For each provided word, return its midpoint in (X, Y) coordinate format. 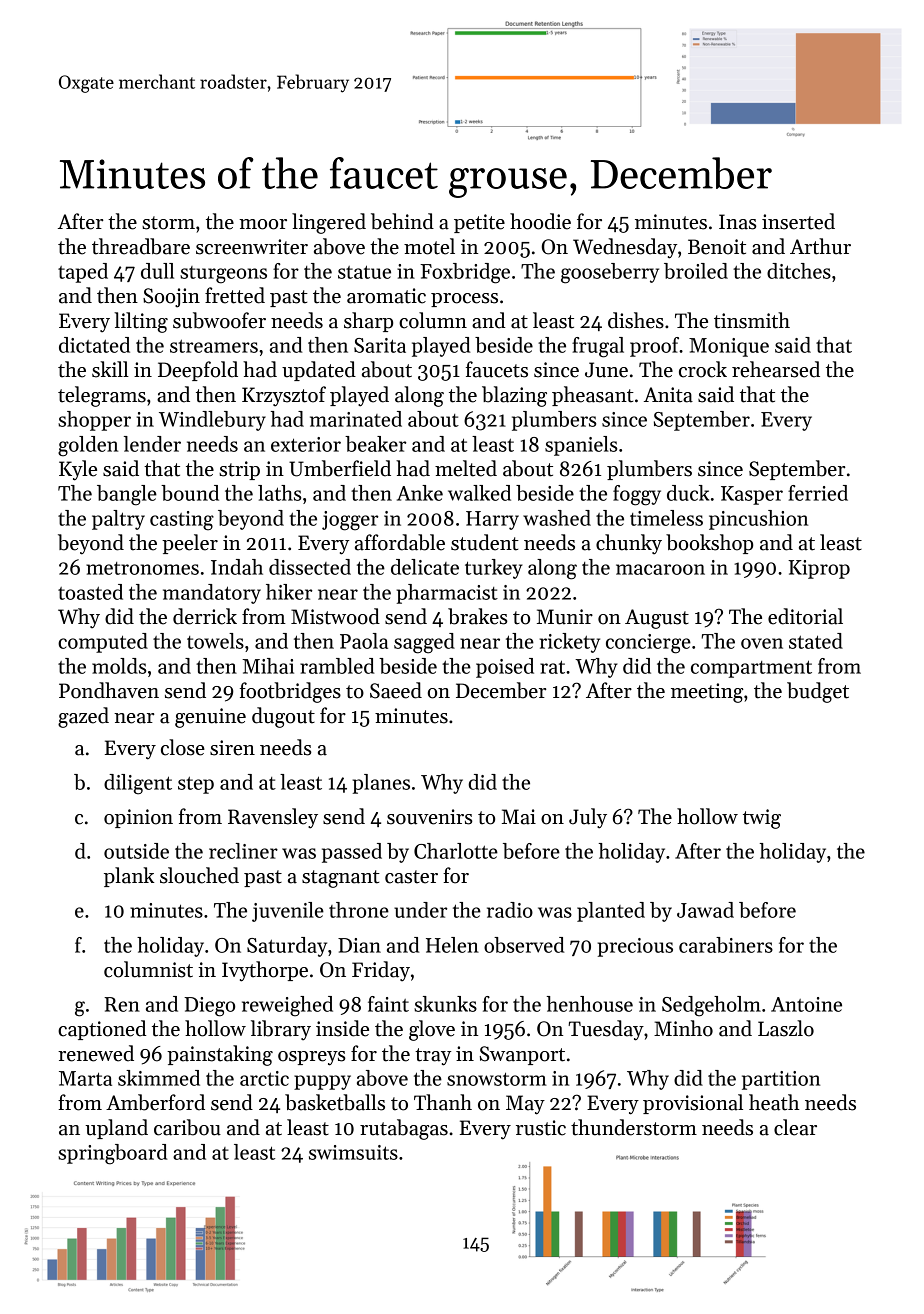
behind (402, 221)
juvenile (288, 912)
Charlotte (456, 851)
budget (818, 692)
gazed (83, 717)
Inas (738, 222)
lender (152, 444)
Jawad (705, 910)
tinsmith (752, 320)
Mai (519, 817)
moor (263, 224)
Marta (85, 1078)
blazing (514, 396)
